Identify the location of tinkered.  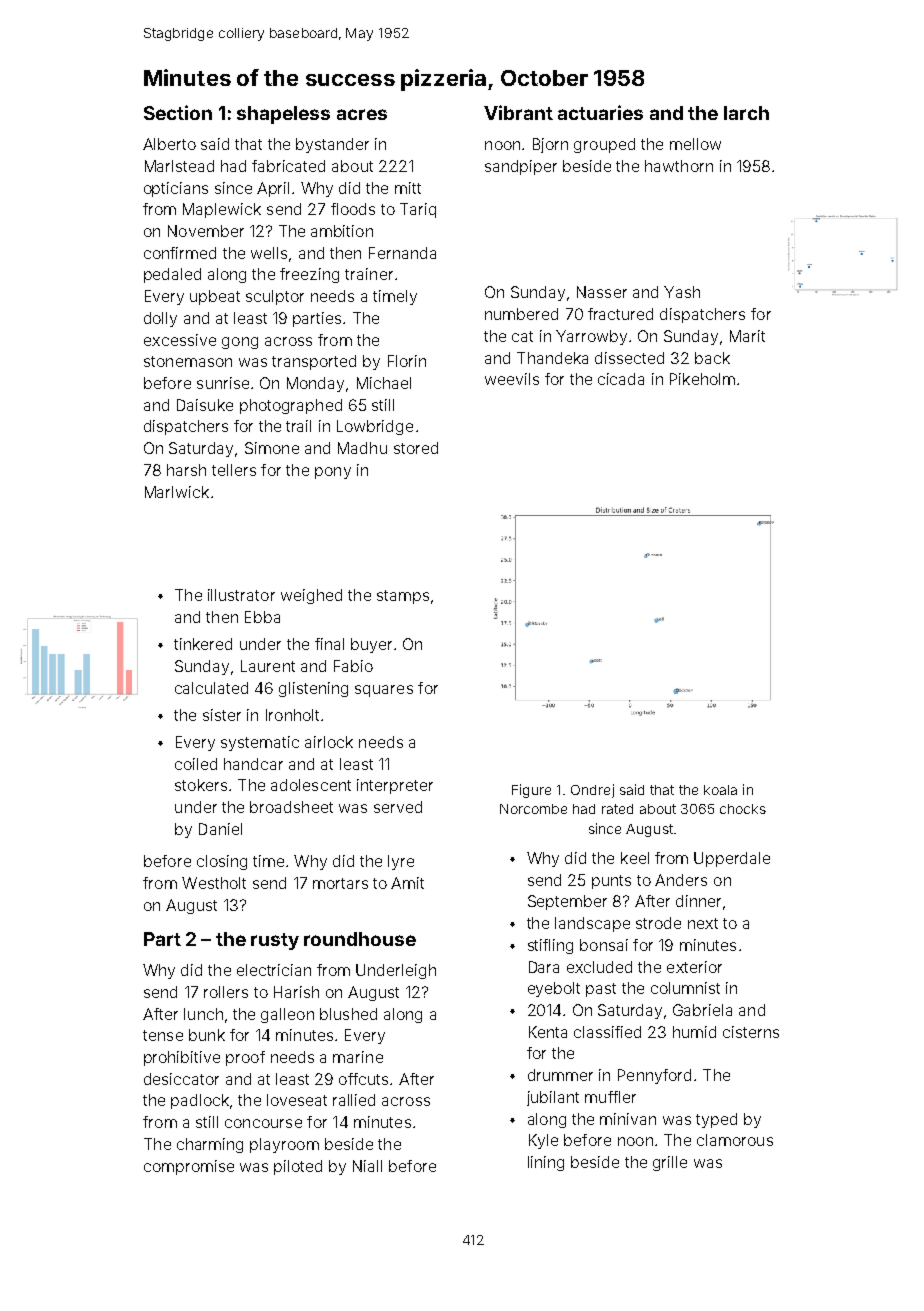
(203, 644).
